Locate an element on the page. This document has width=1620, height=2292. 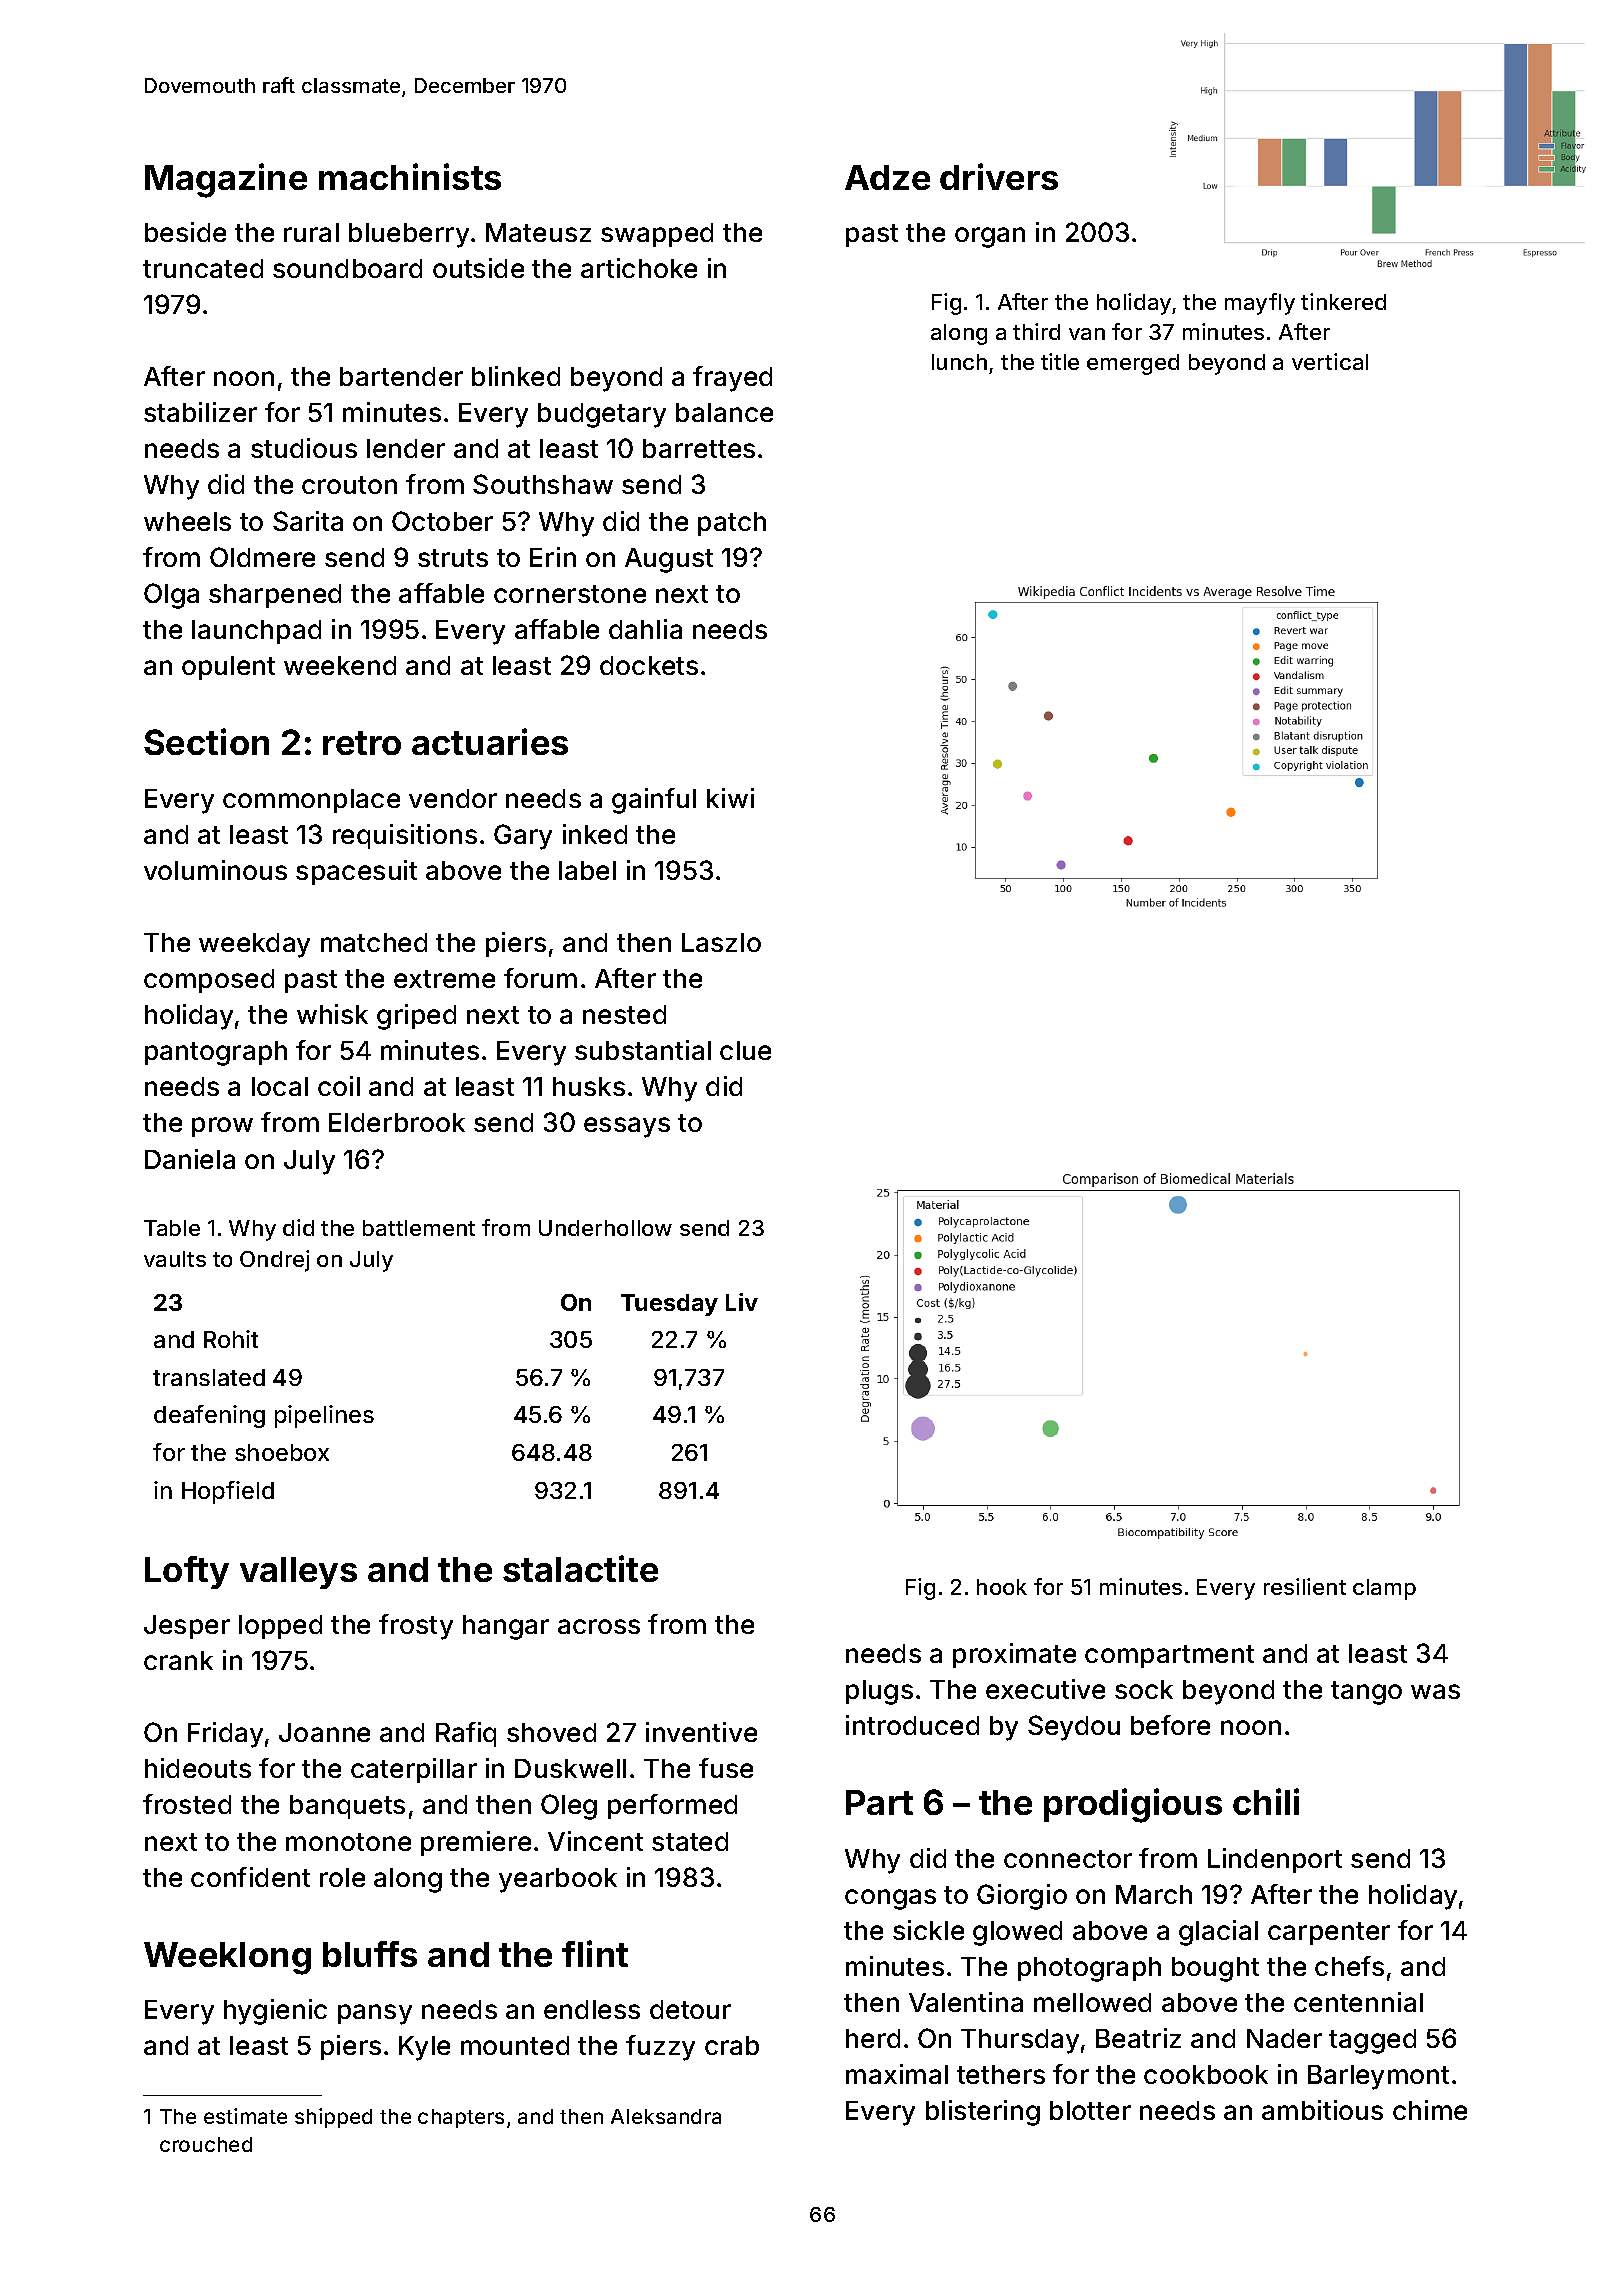
retro is located at coordinates (362, 743).
